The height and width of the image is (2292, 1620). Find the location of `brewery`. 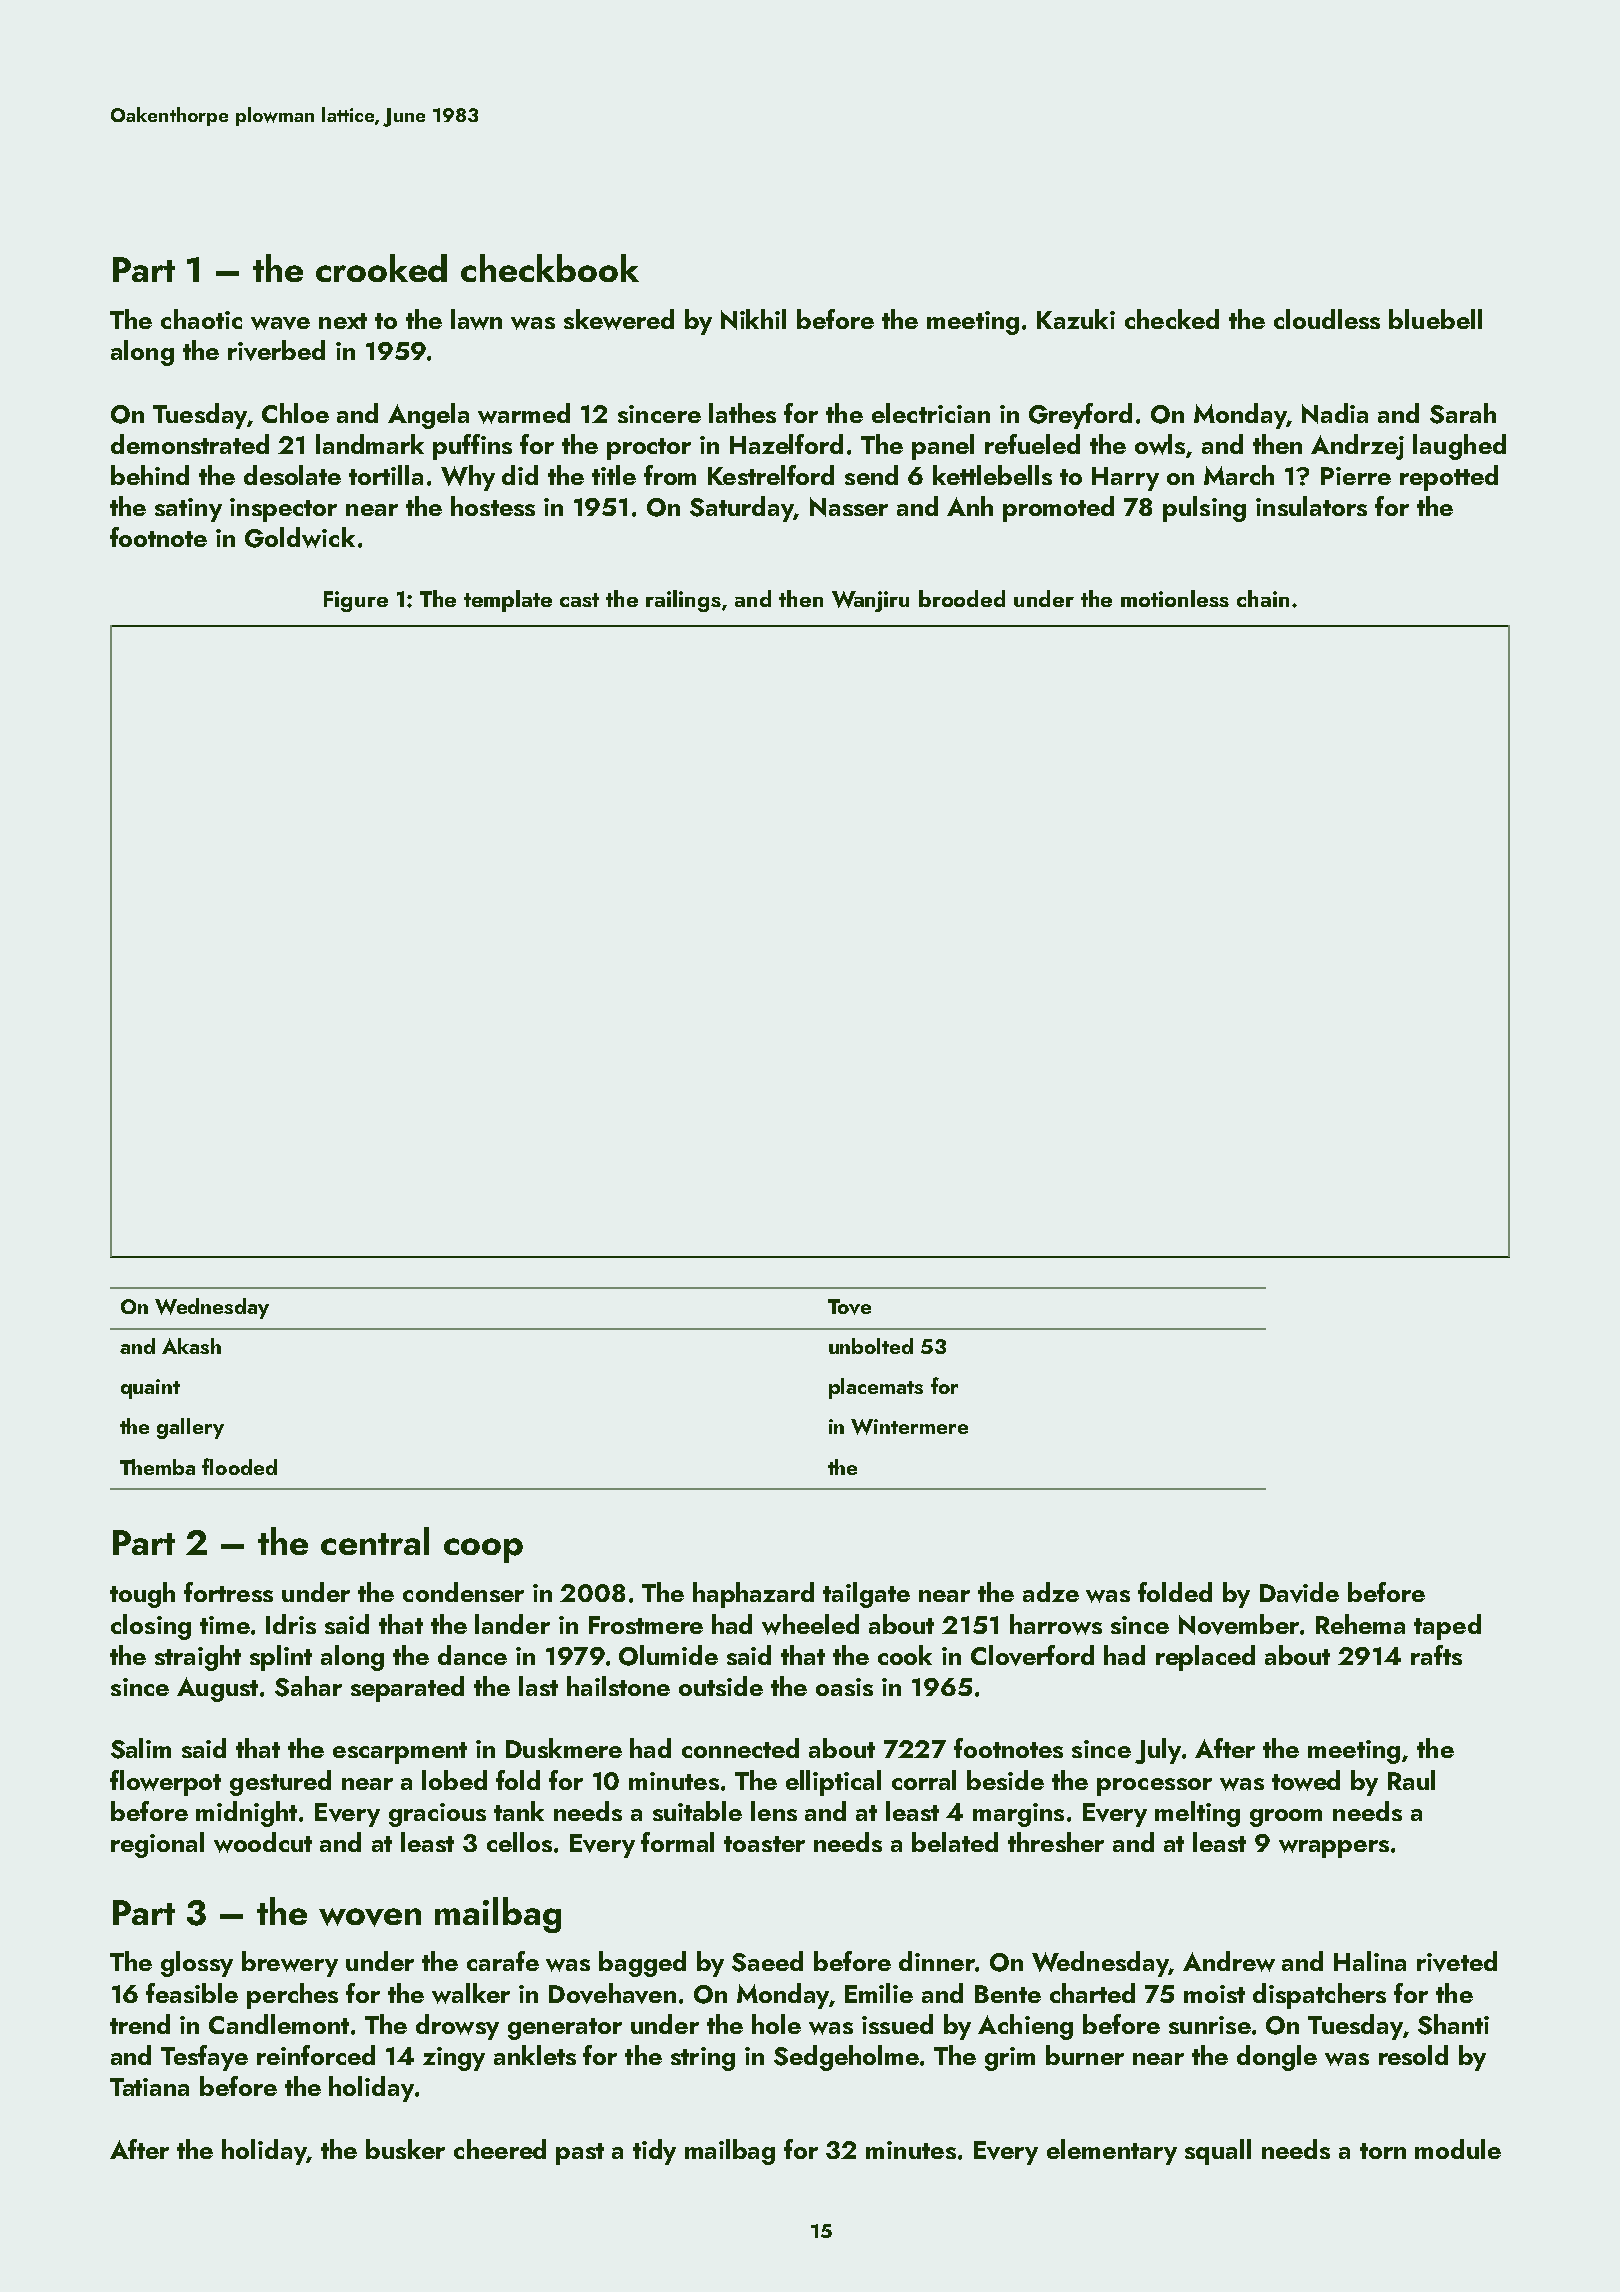

brewery is located at coordinates (290, 1964).
